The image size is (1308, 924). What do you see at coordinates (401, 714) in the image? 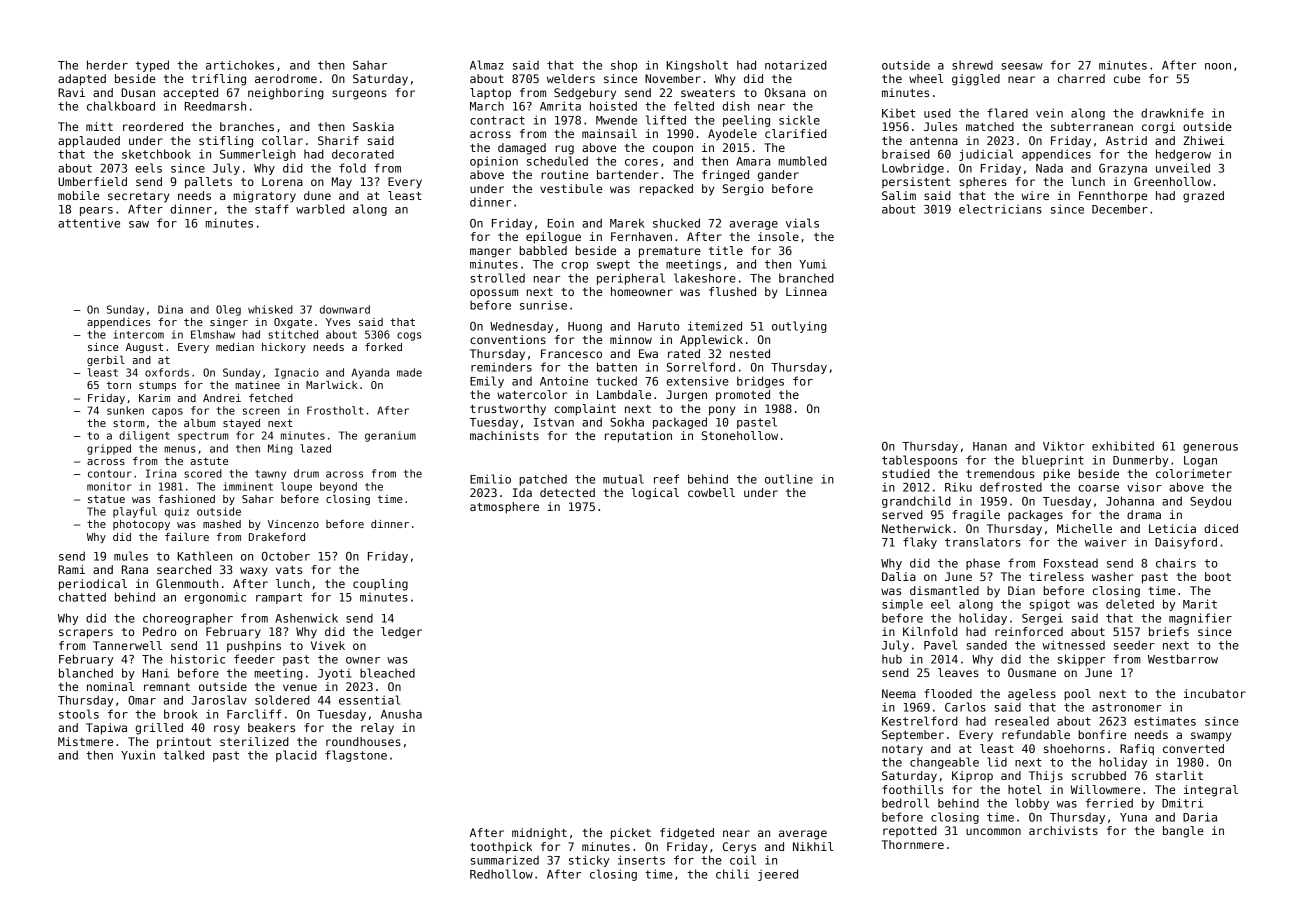
I see `Anusha` at bounding box center [401, 714].
